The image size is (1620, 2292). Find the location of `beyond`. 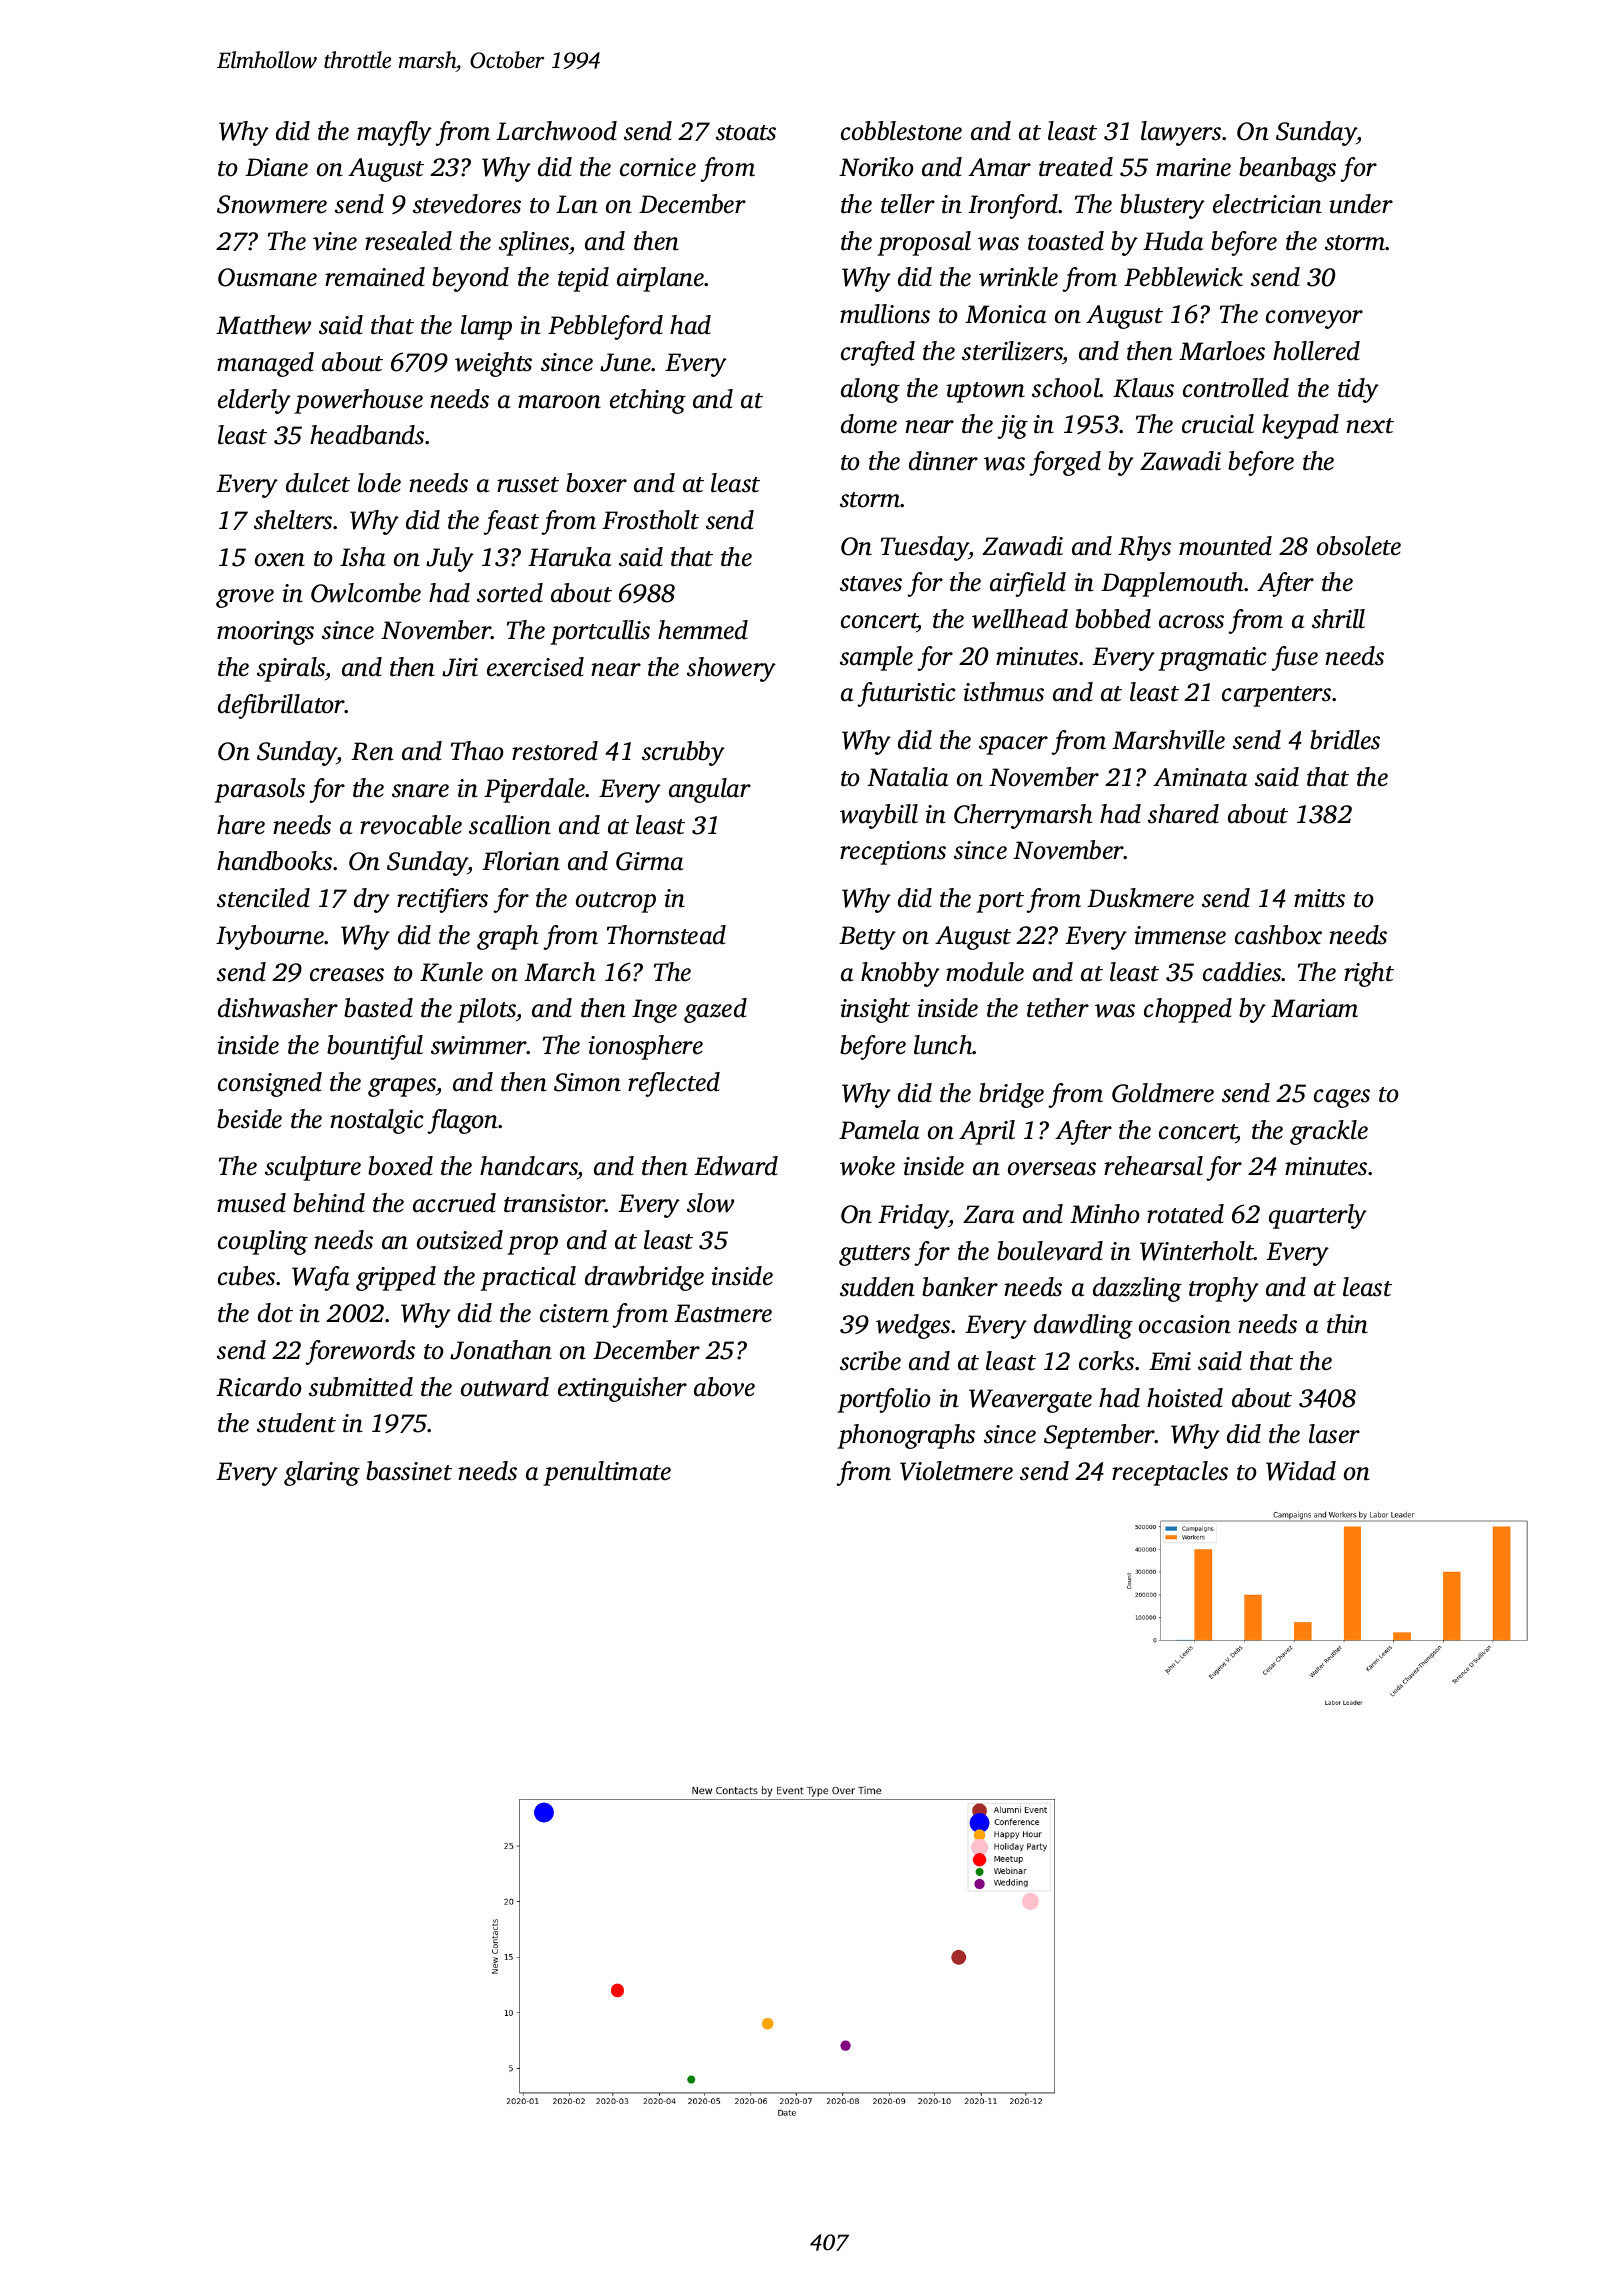

beyond is located at coordinates (470, 279).
